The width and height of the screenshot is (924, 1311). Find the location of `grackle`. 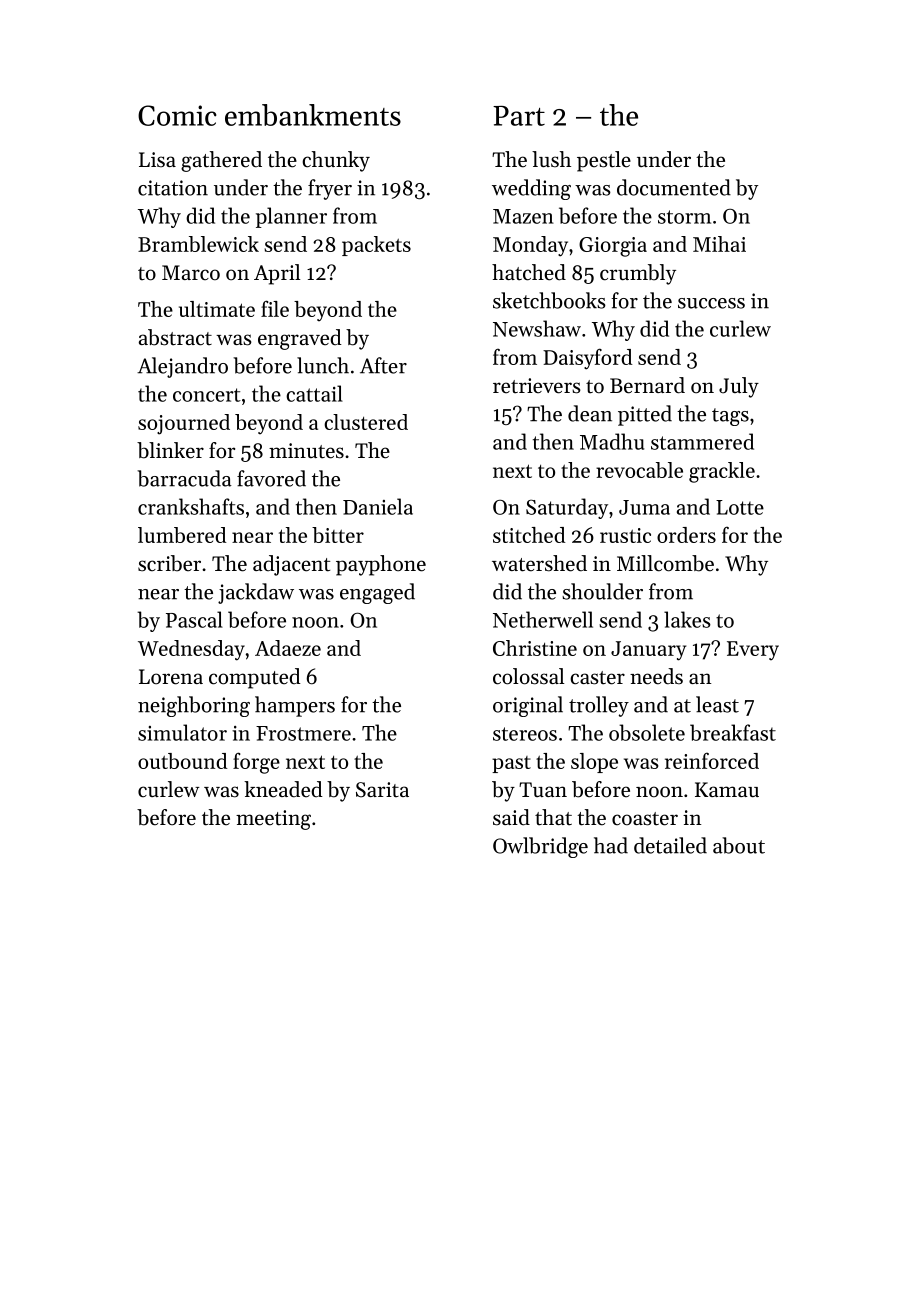

grackle is located at coordinates (722, 472).
